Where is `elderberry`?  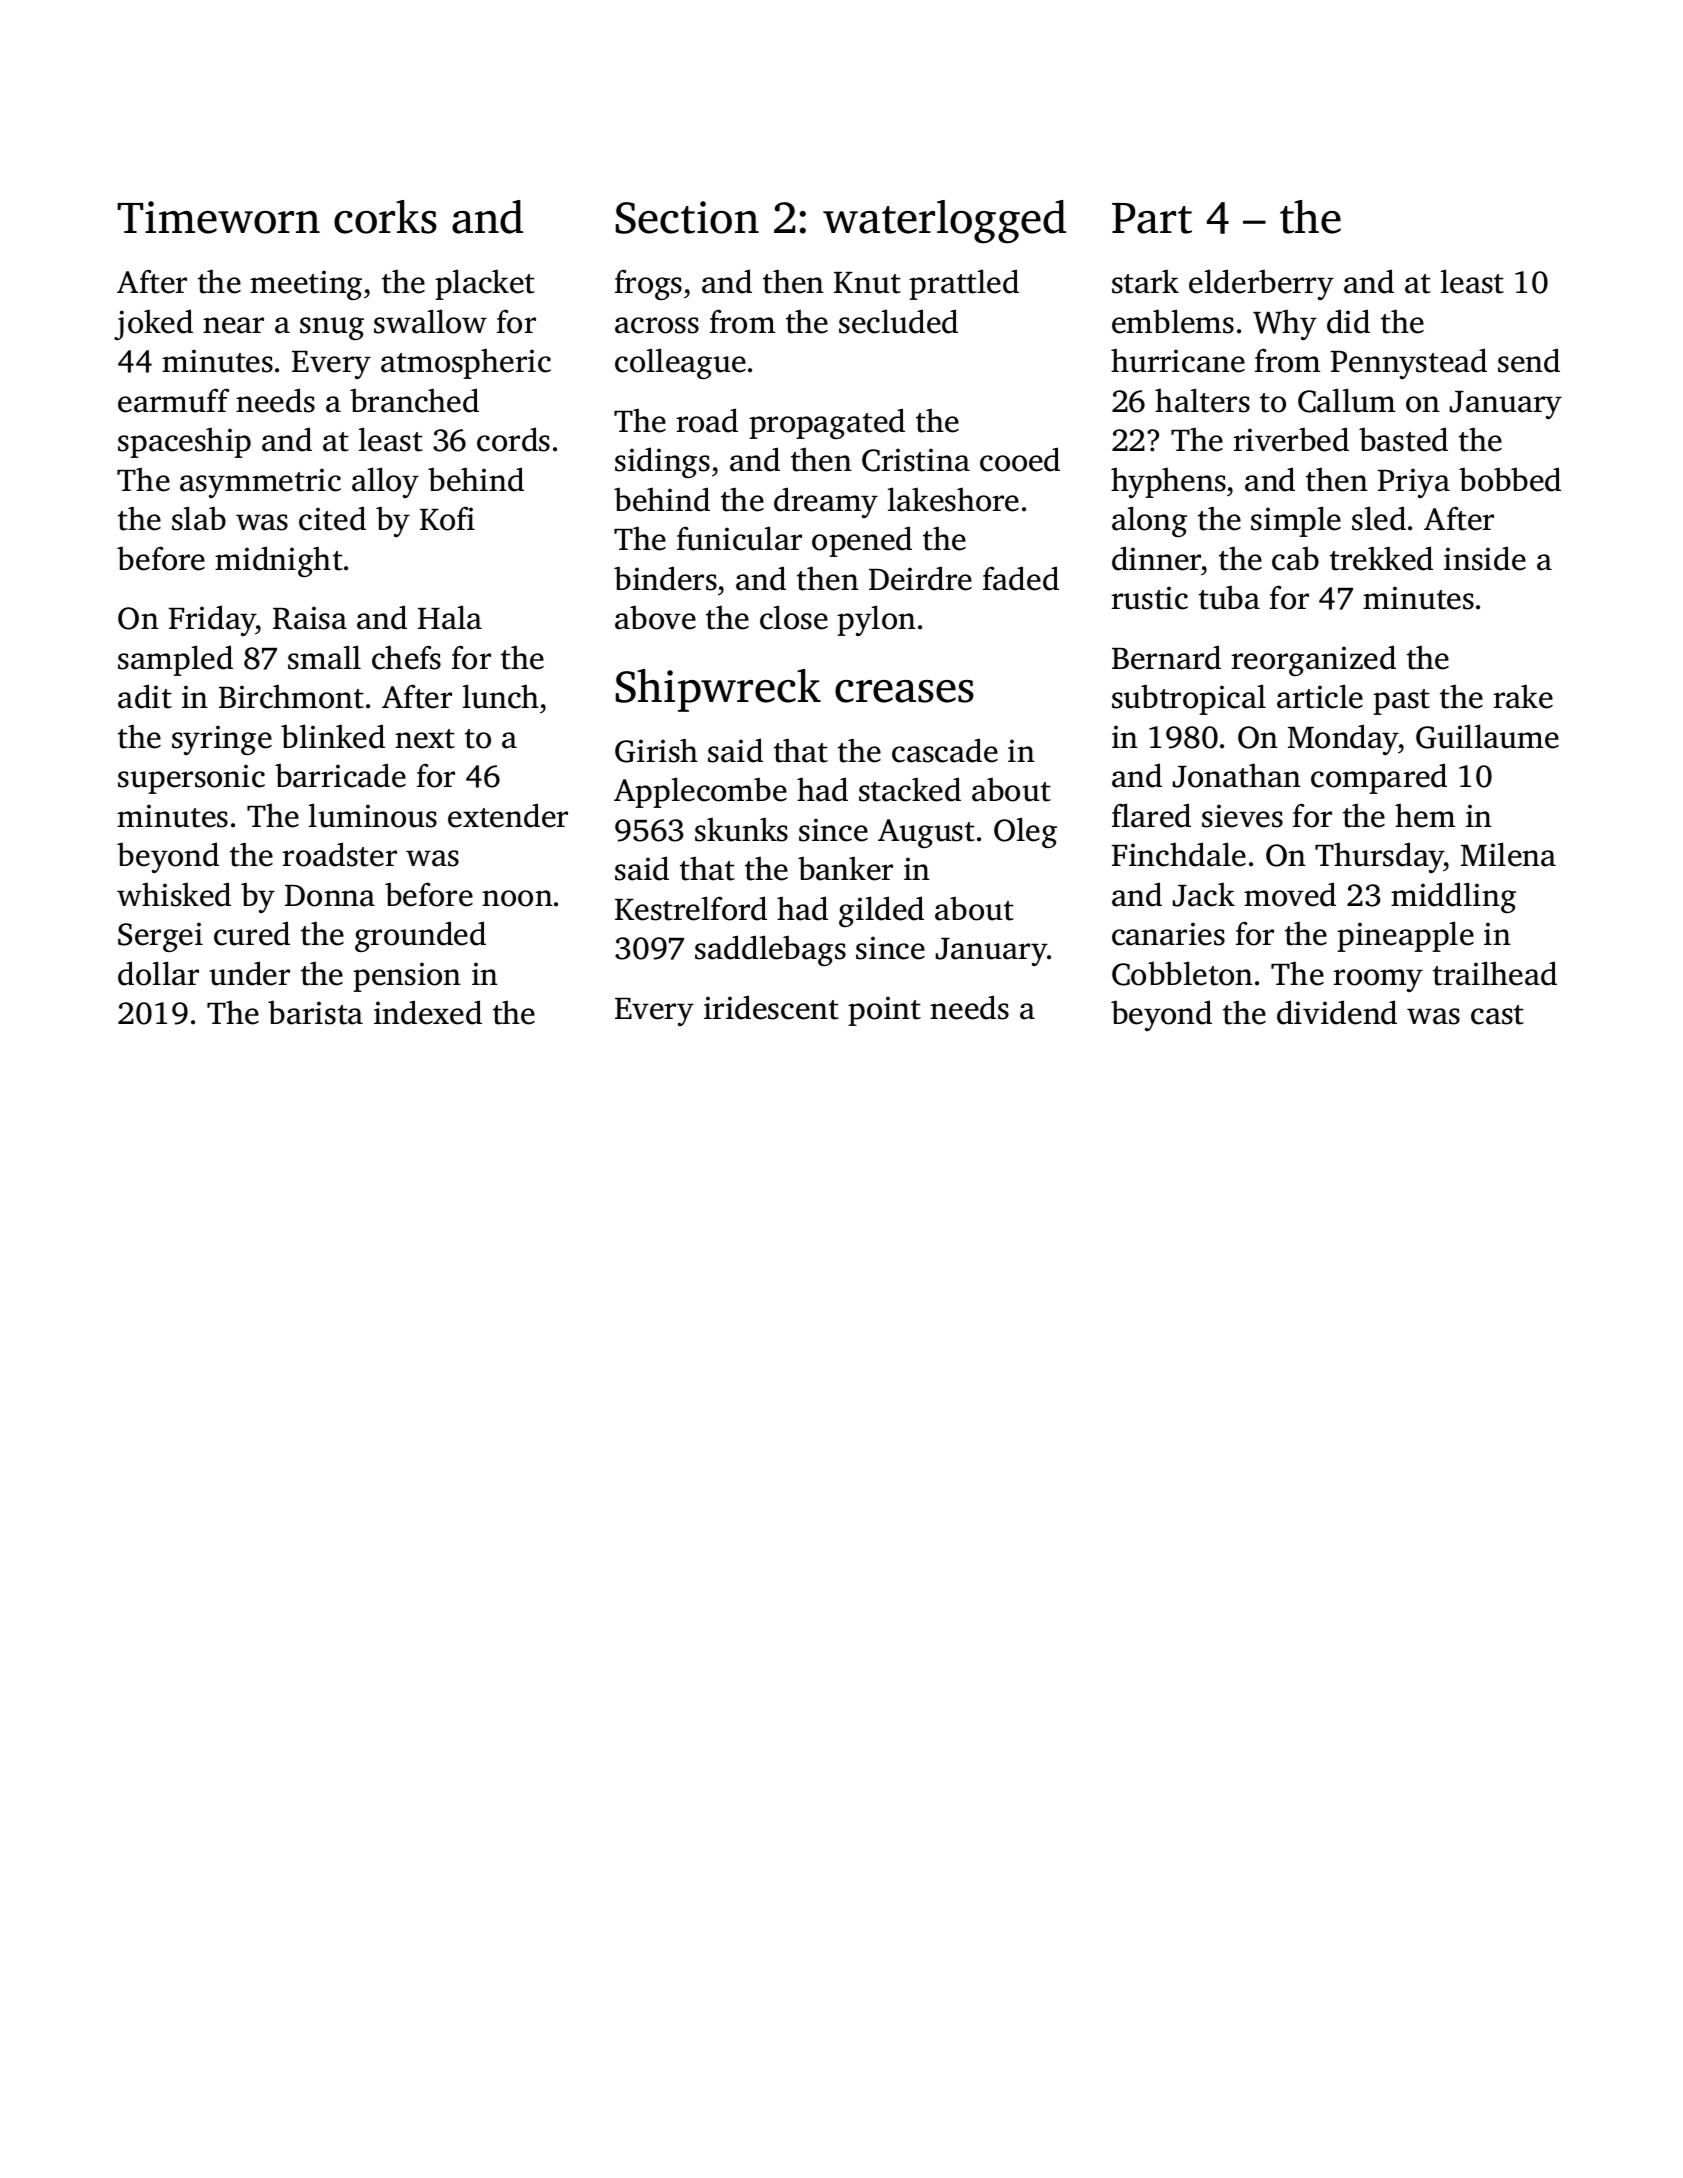
elderberry is located at coordinates (1261, 284).
